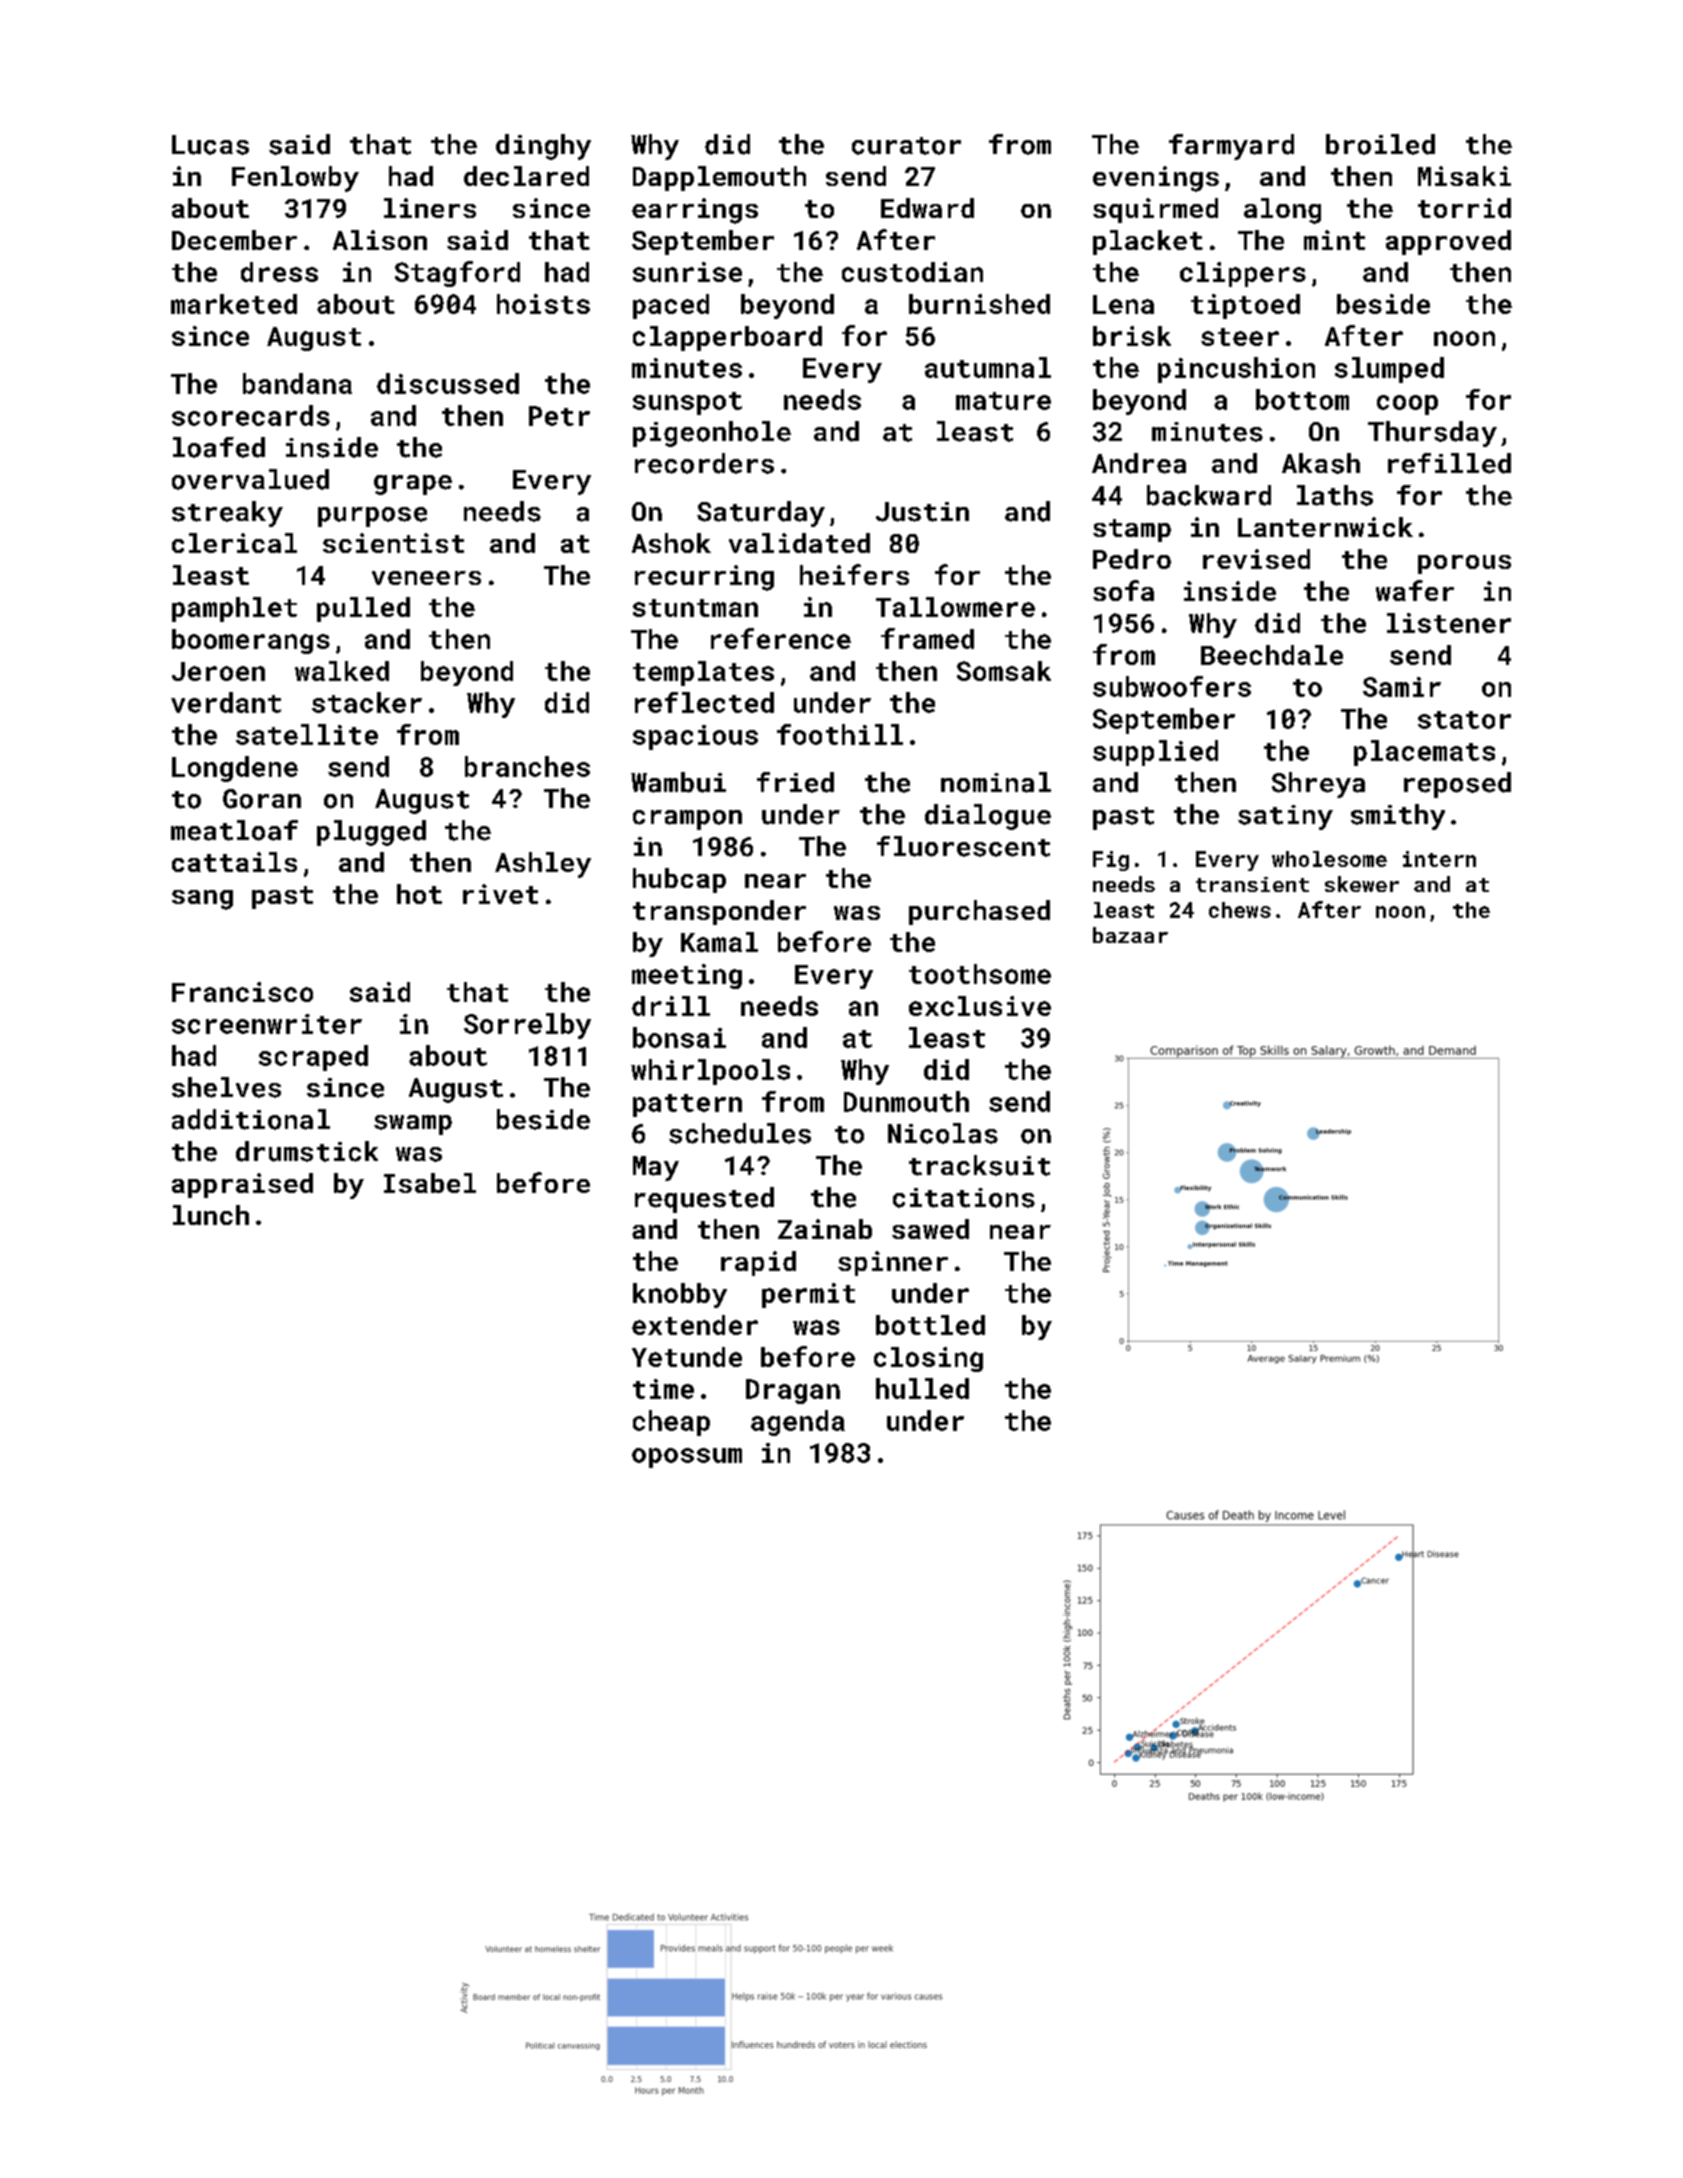 The height and width of the page is (2178, 1683). I want to click on lunch, so click(211, 1215).
